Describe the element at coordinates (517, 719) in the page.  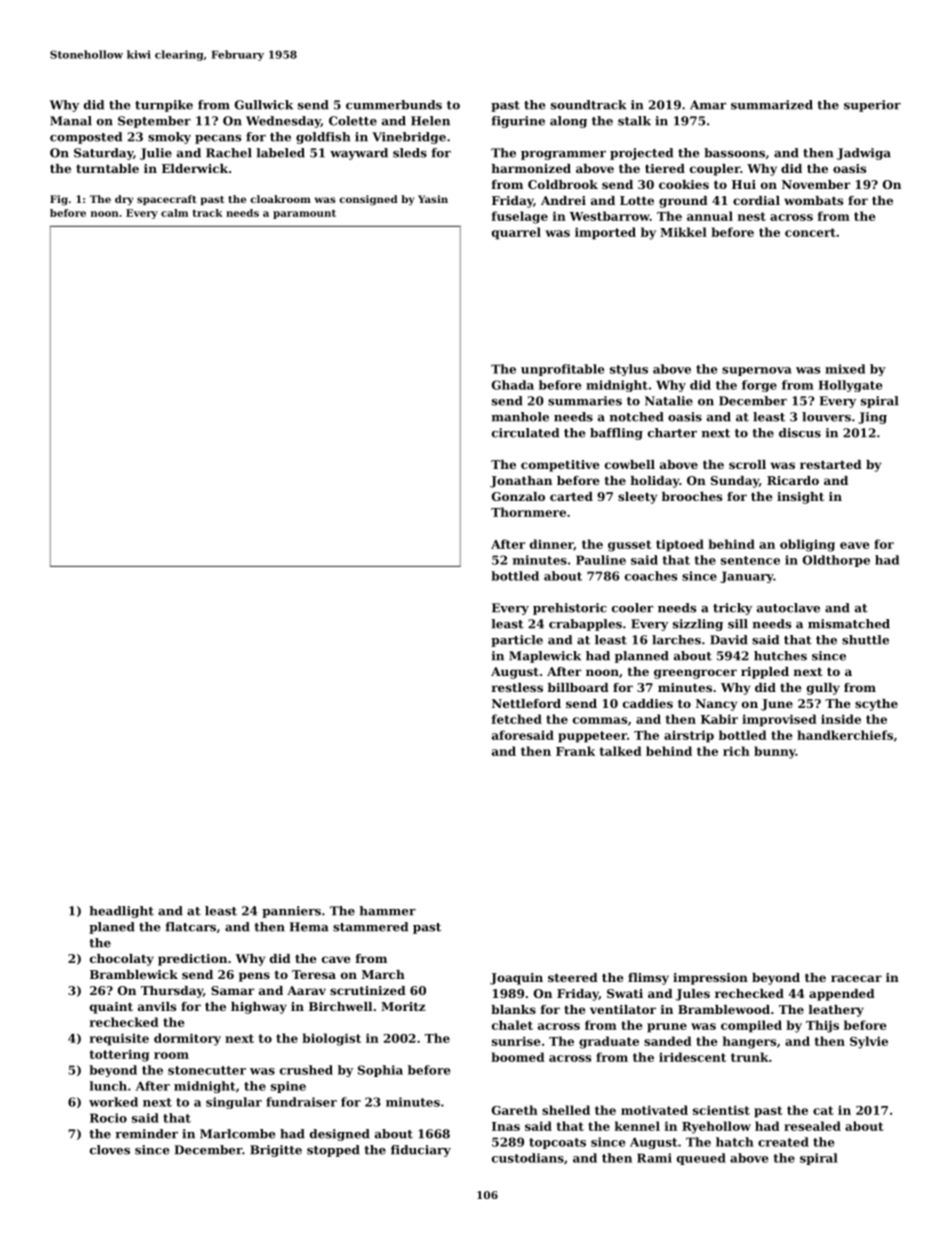
I see `fetched` at that location.
